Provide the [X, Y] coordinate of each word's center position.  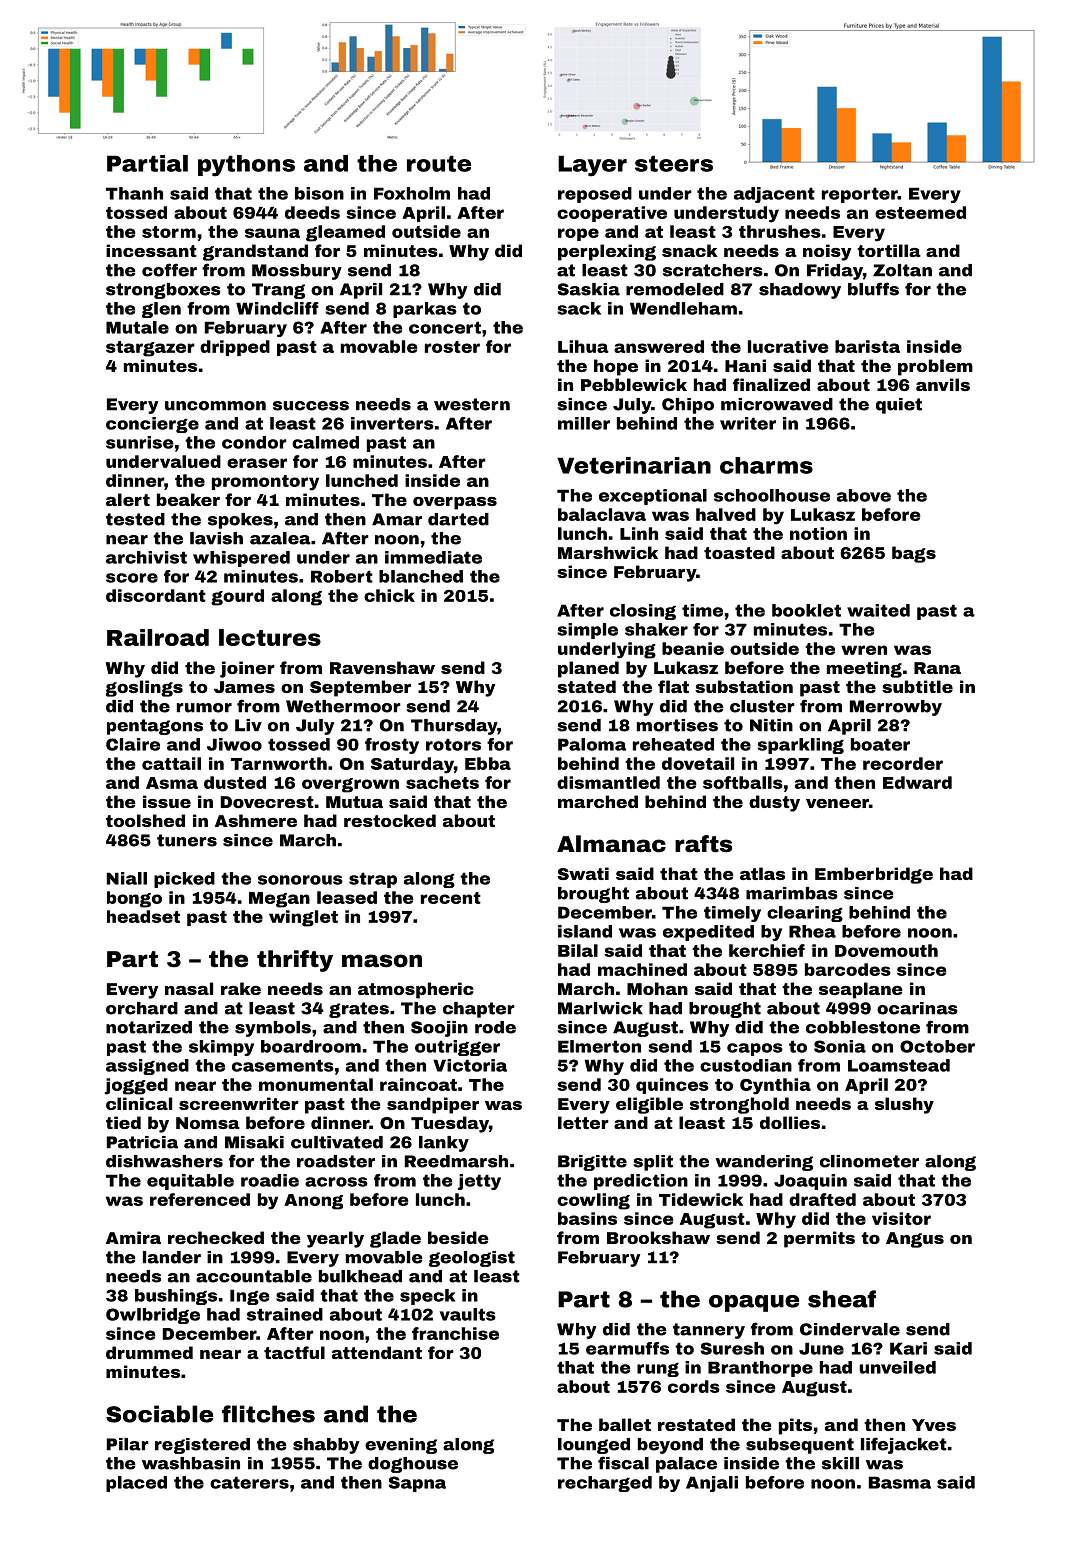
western [472, 404]
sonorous [300, 880]
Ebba [488, 763]
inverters [392, 423]
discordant [156, 595]
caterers [249, 1482]
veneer [837, 803]
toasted [739, 552]
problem [935, 367]
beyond [670, 1446]
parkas [425, 310]
